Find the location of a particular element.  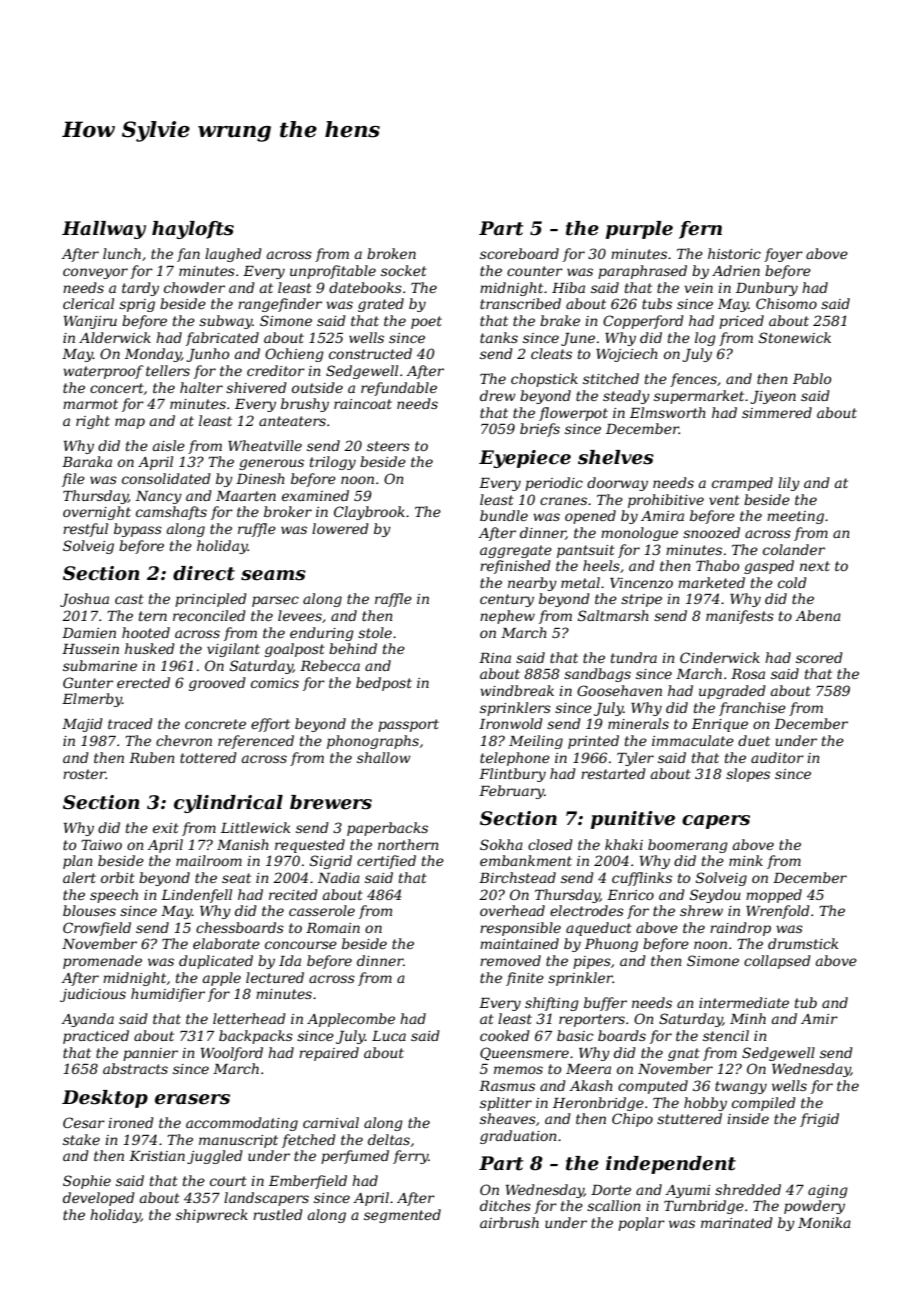

husked is located at coordinates (150, 648).
